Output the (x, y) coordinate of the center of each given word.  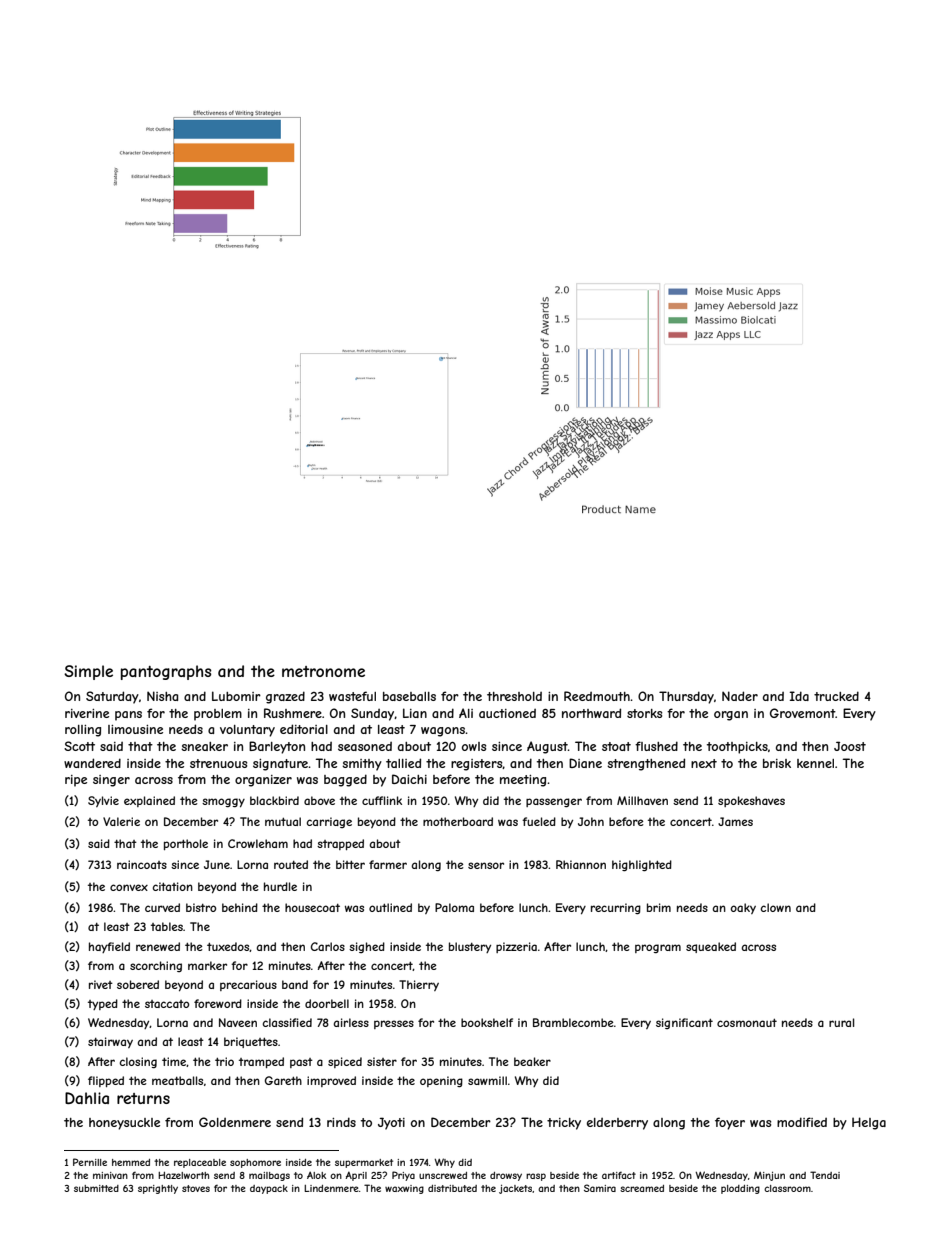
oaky (743, 908)
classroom (787, 1188)
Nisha (162, 696)
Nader (740, 696)
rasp (536, 1177)
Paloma (454, 907)
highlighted (642, 865)
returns (143, 1098)
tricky (564, 1124)
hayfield (109, 947)
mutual (283, 821)
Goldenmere (235, 1122)
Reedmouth (597, 696)
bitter (350, 864)
